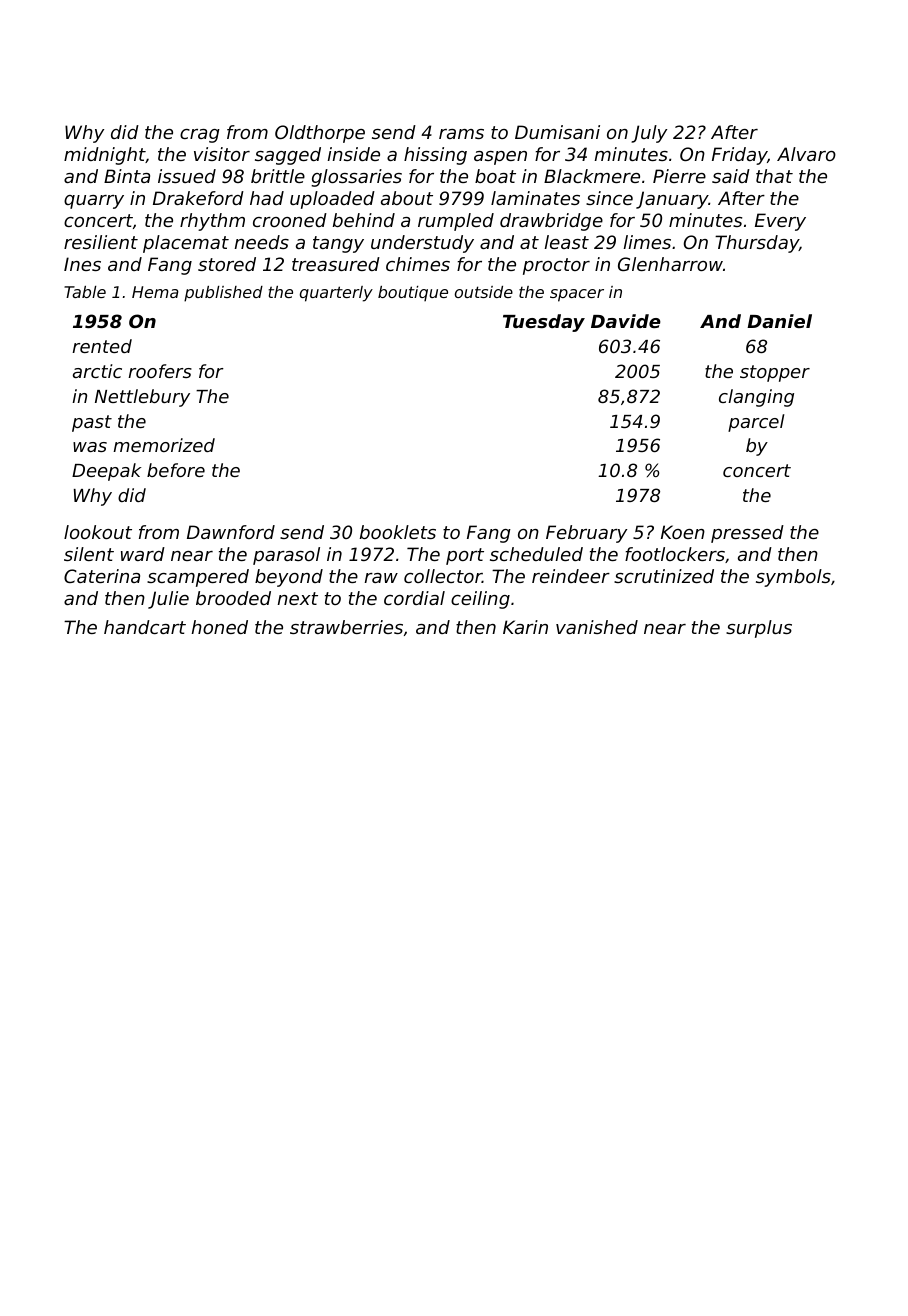  Describe the element at coordinates (98, 532) in the document. I see `lookout` at that location.
